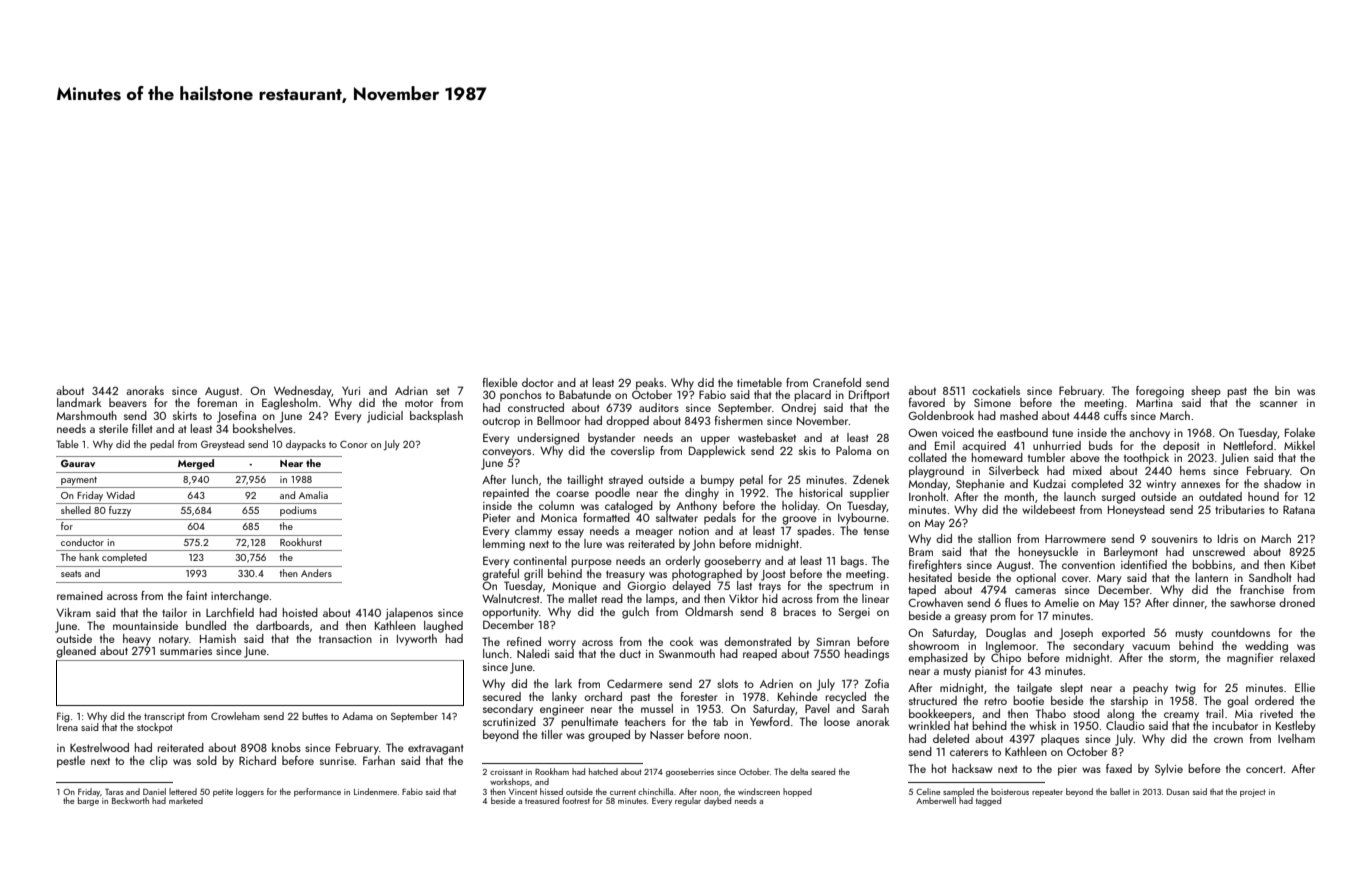 This document has width=1372, height=887. What do you see at coordinates (1050, 483) in the document?
I see `Kudzai` at bounding box center [1050, 483].
